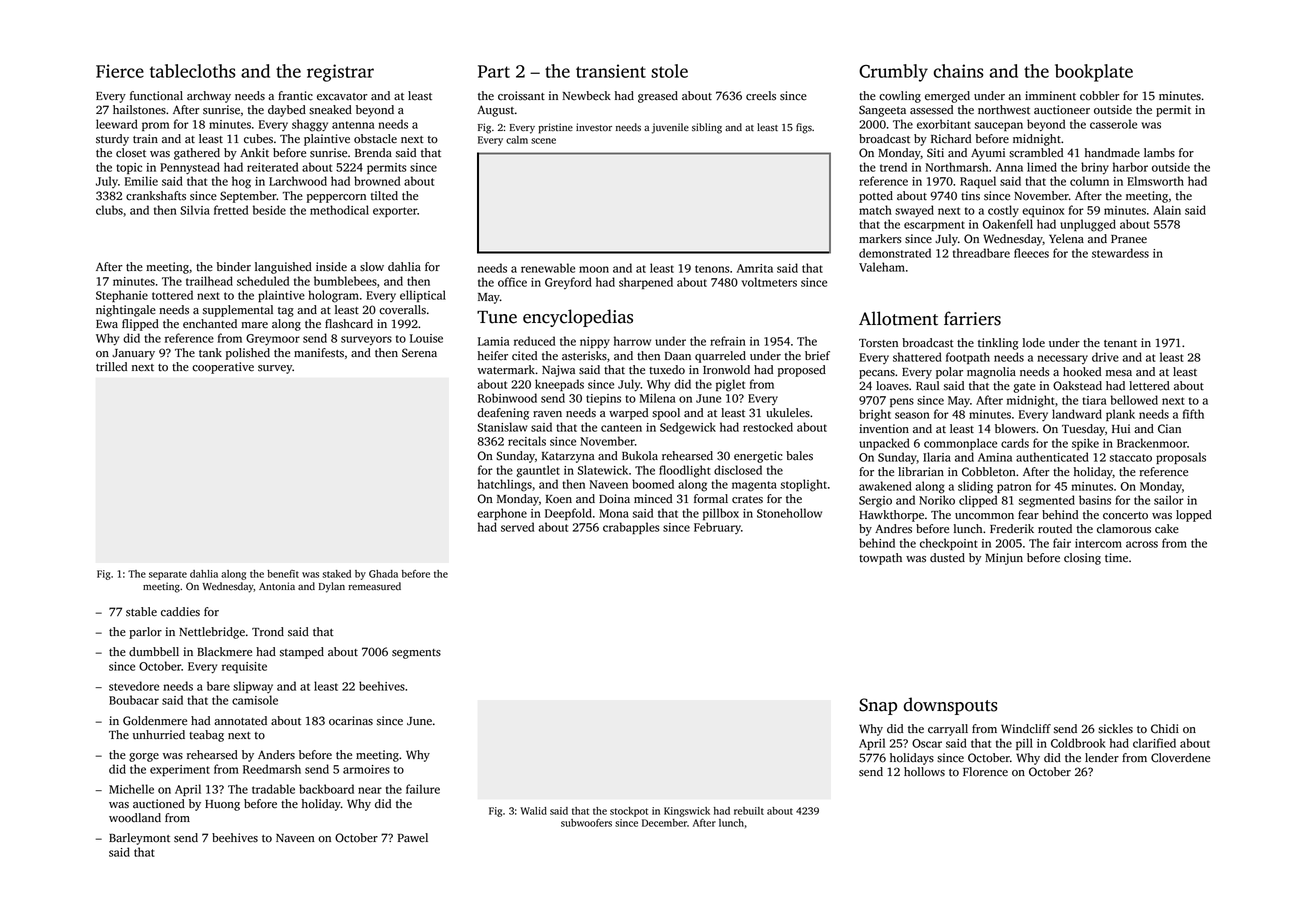 The width and height of the screenshot is (1308, 924). I want to click on stole, so click(669, 71).
